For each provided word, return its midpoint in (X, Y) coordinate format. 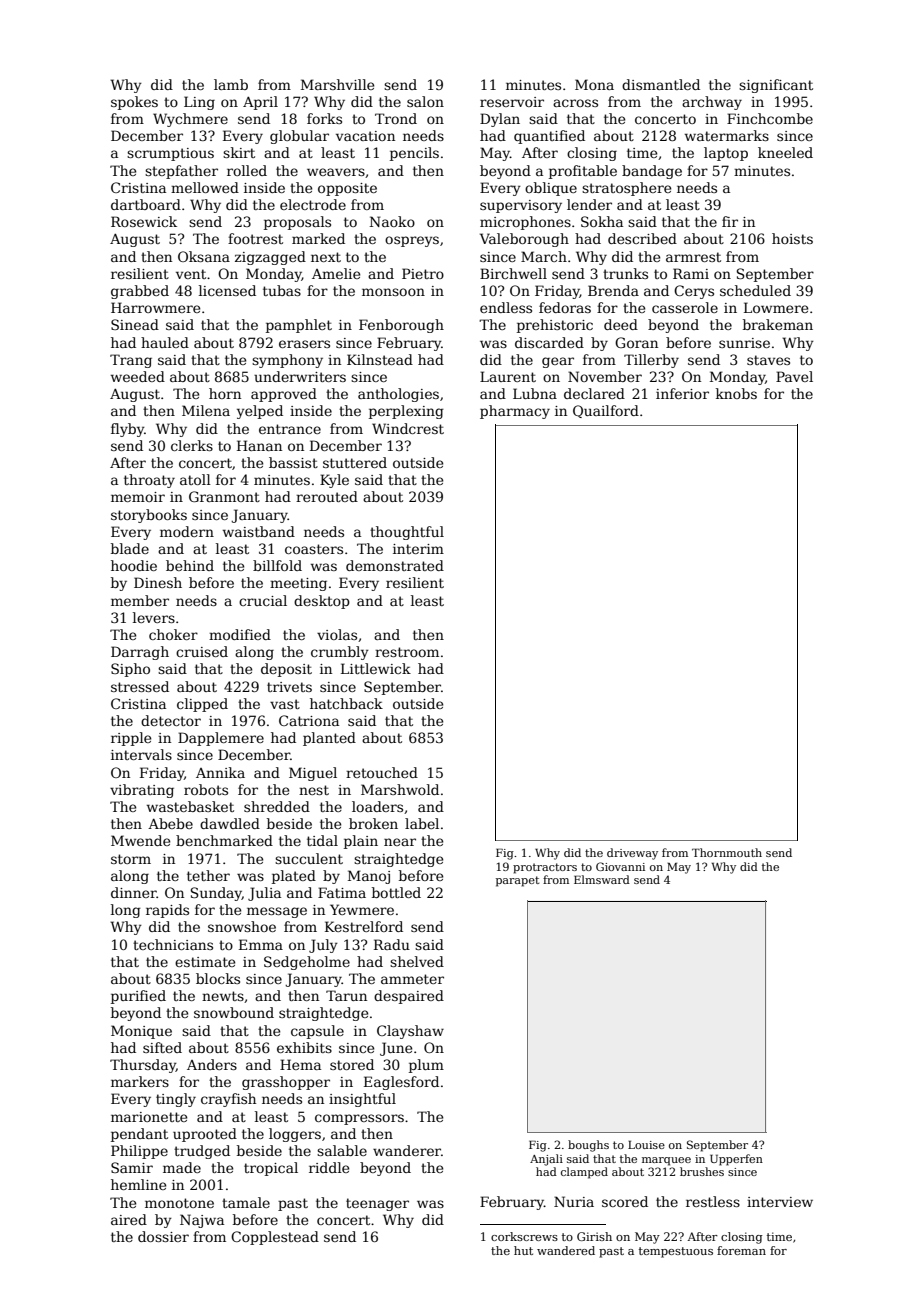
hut (523, 1250)
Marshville (337, 84)
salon (425, 101)
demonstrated (395, 565)
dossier (163, 1236)
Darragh (140, 653)
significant (776, 86)
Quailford (606, 411)
